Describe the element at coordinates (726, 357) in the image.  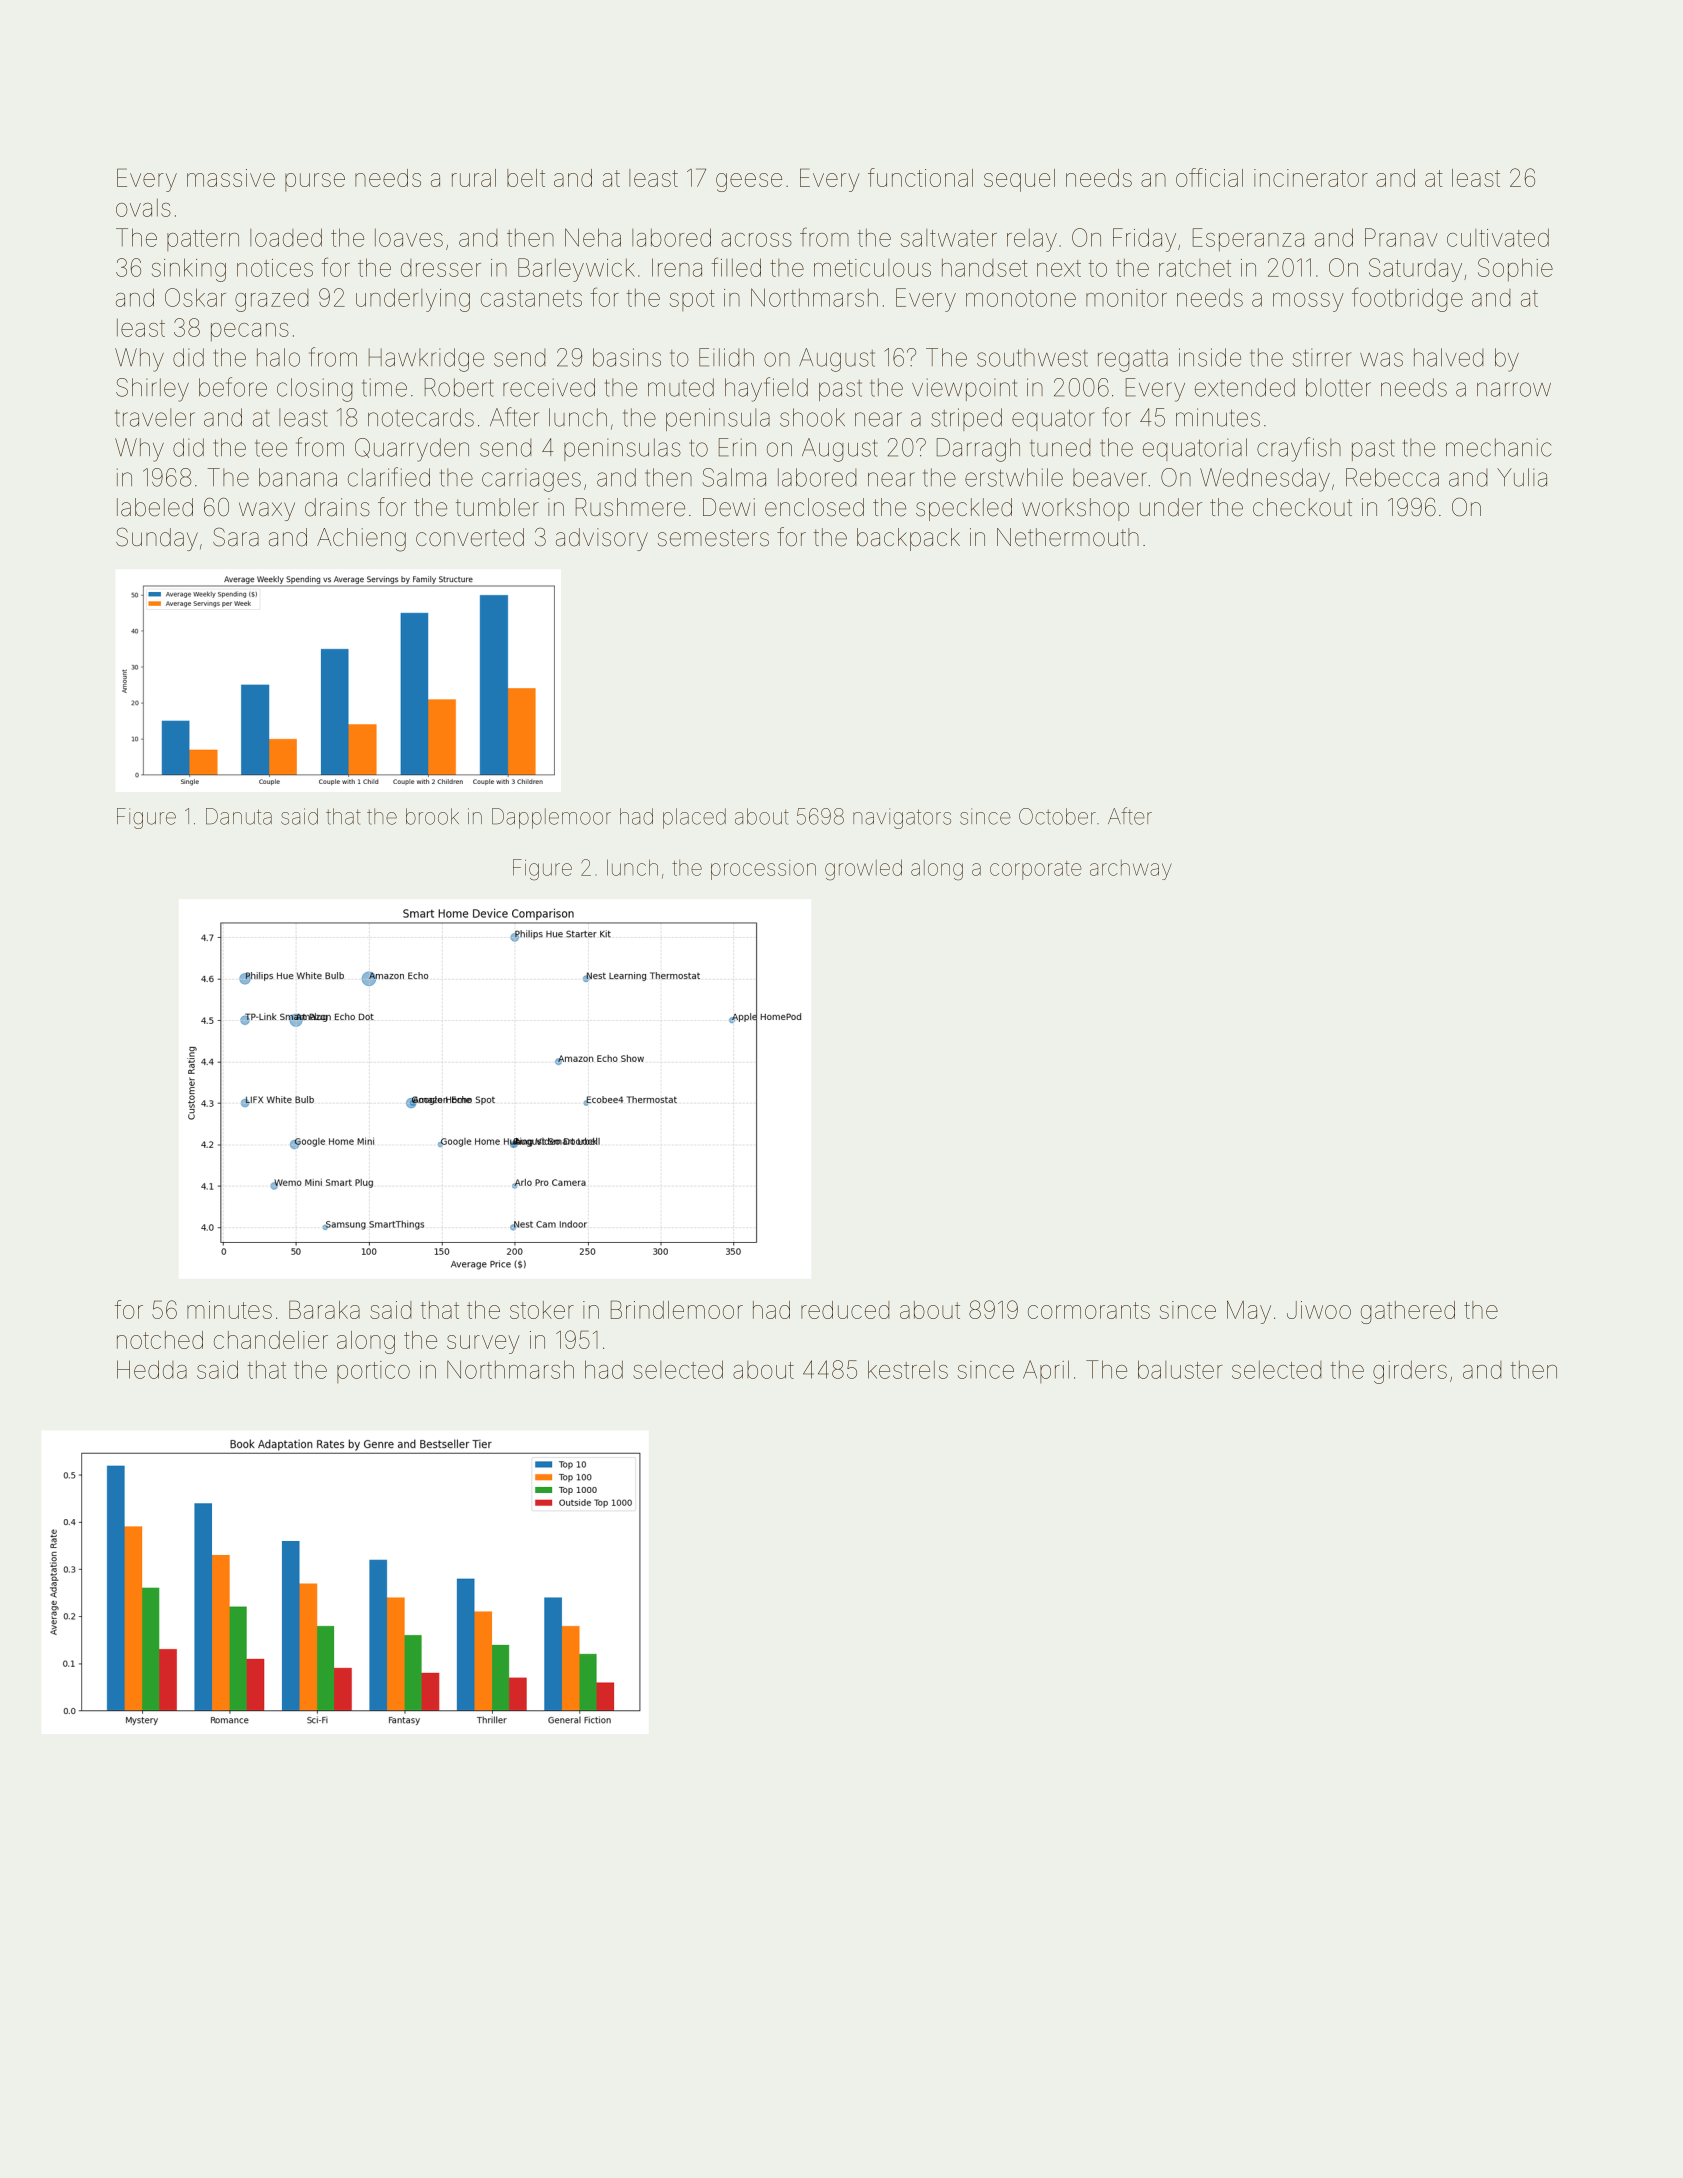
I see `Eilidh` at that location.
